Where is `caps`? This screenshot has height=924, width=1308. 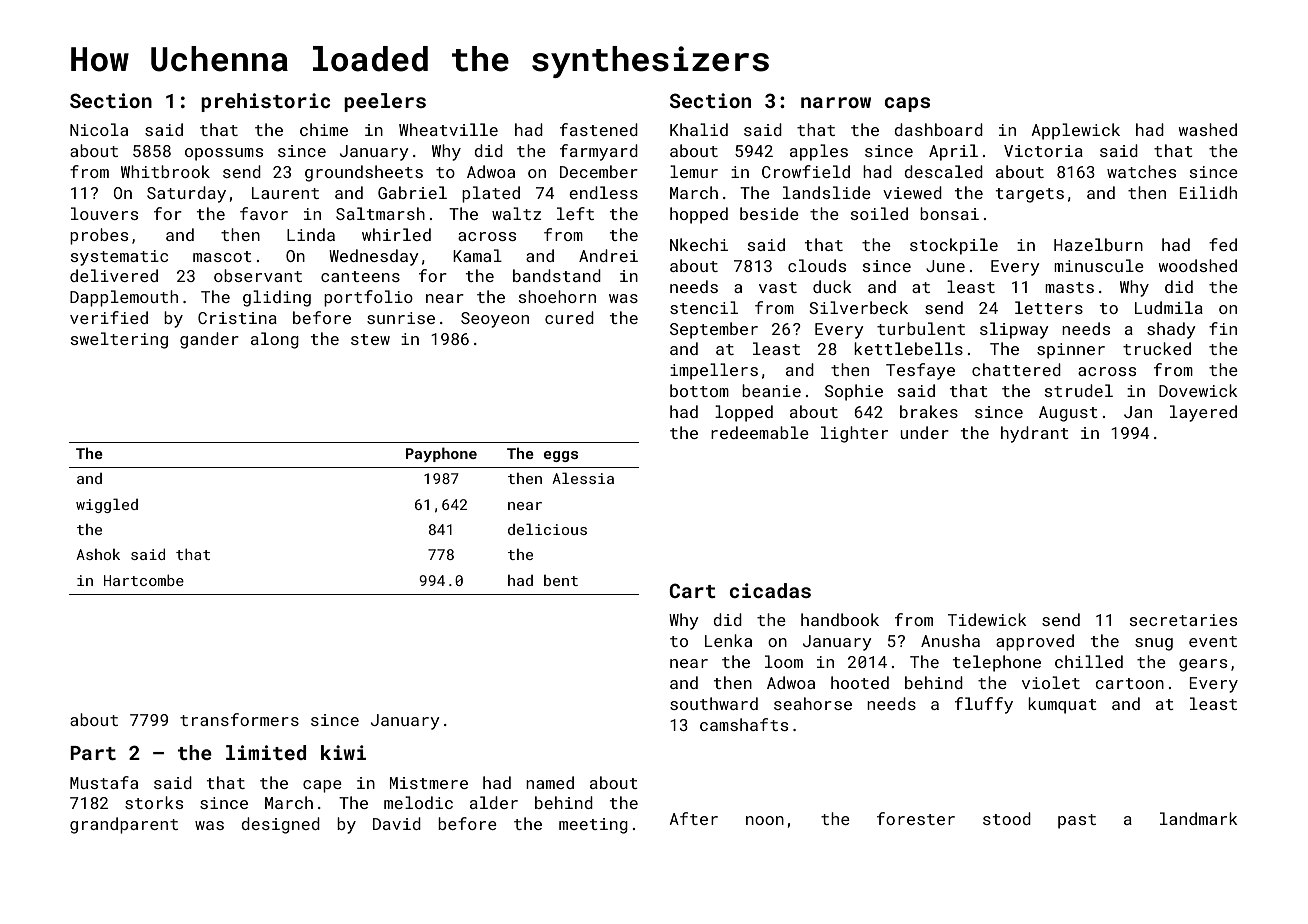 caps is located at coordinates (907, 104).
